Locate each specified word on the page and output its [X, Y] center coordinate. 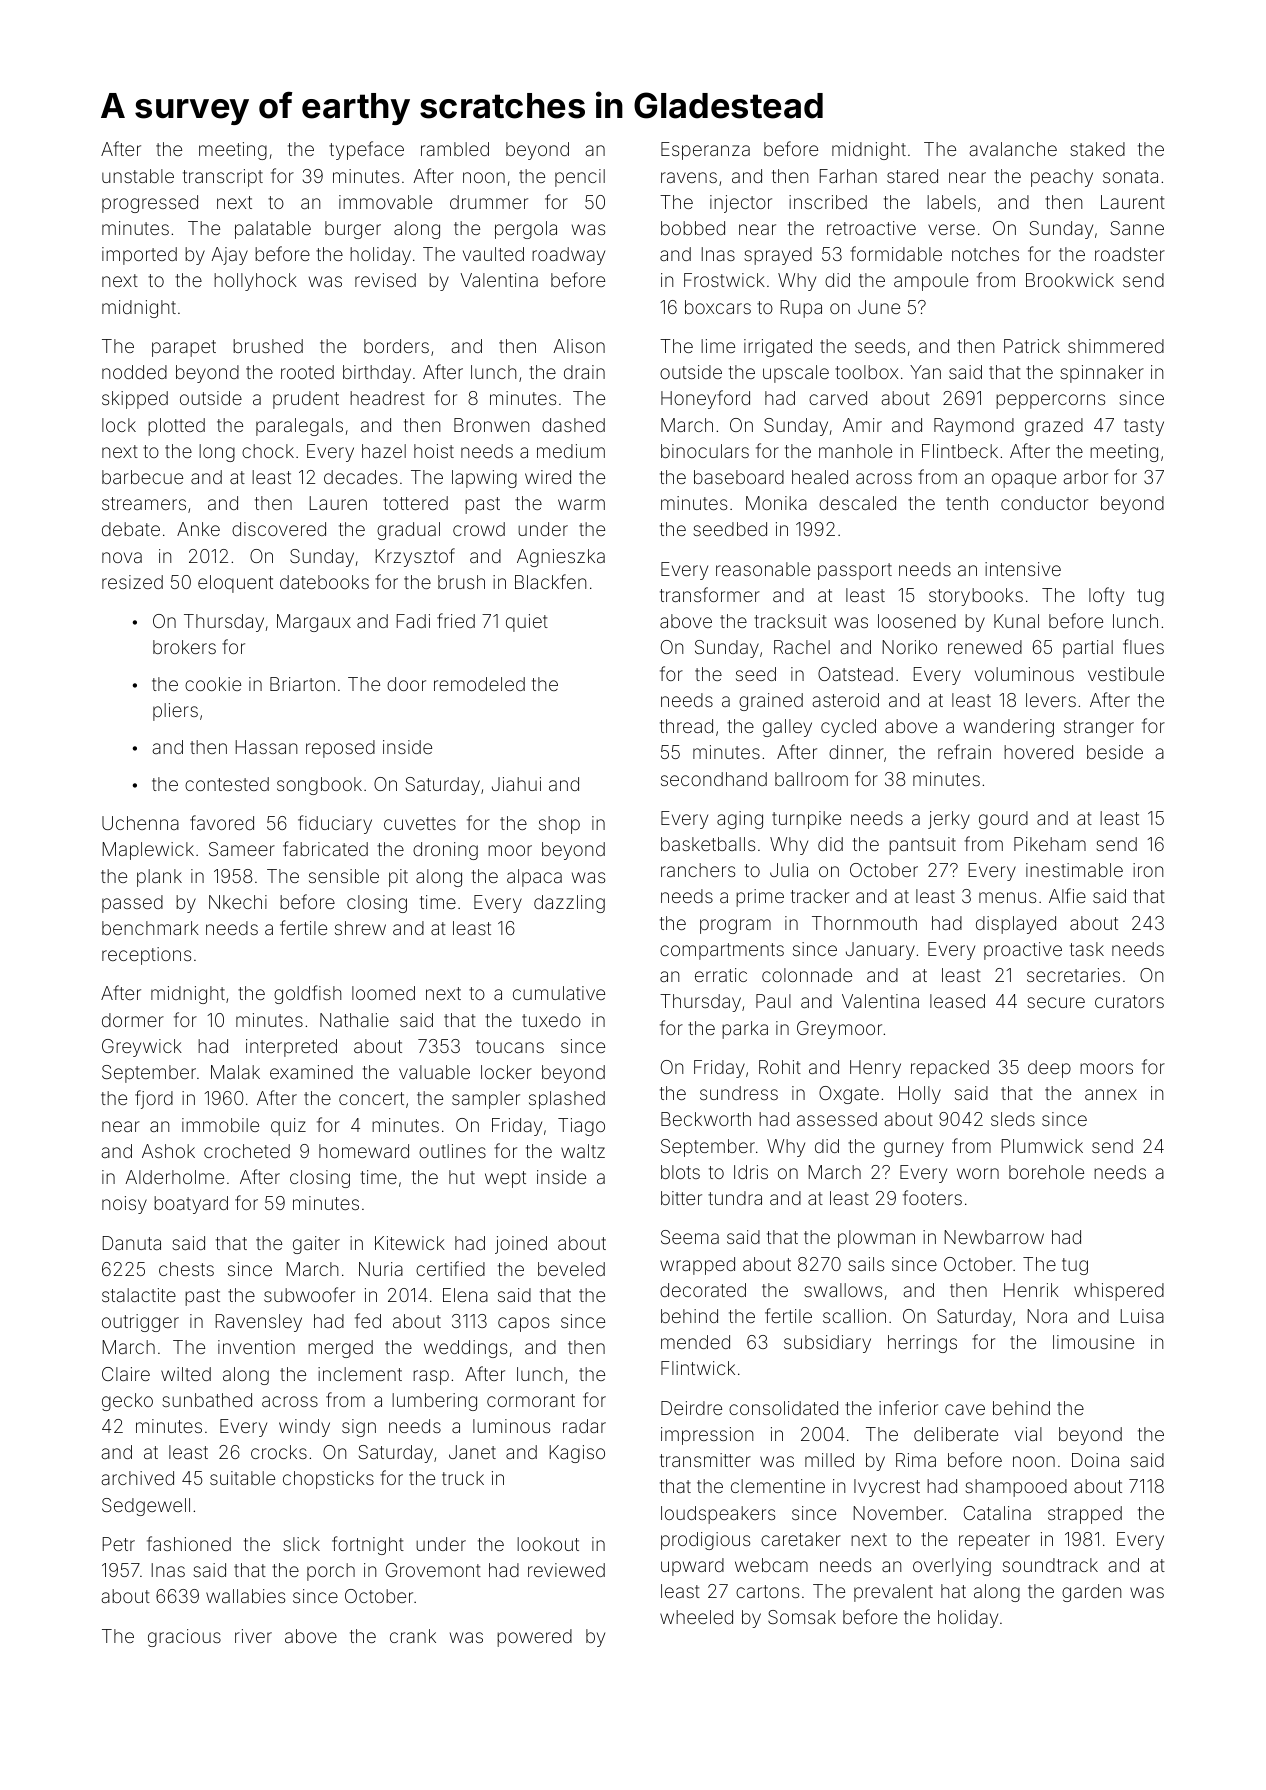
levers [1051, 700]
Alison [579, 346]
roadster [1130, 254]
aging [740, 820]
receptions [146, 956]
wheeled [696, 1617]
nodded [134, 372]
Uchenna [140, 823]
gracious [184, 1638]
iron [1148, 870]
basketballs [708, 844]
